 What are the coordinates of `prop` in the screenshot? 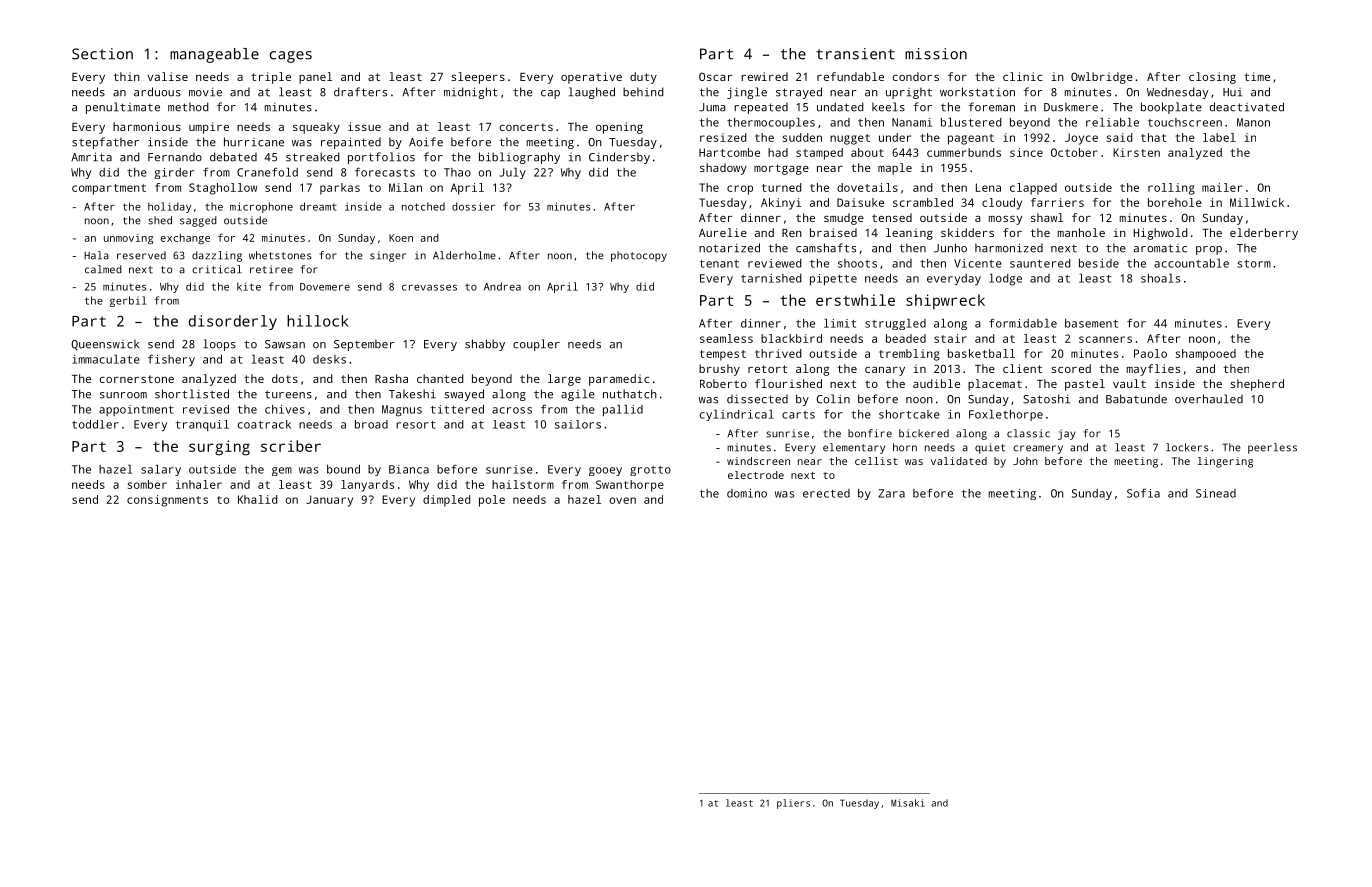 It's located at (1209, 250).
